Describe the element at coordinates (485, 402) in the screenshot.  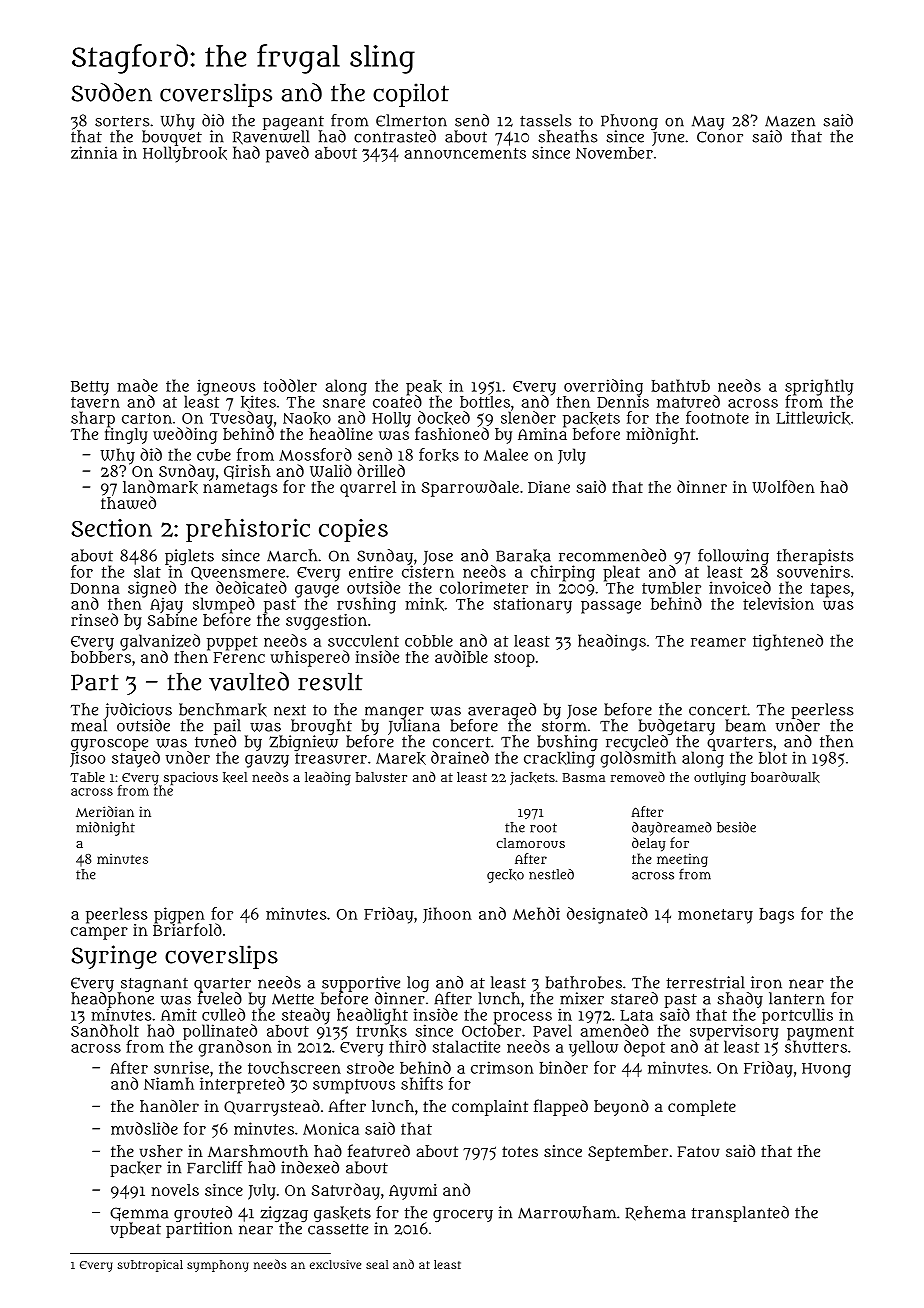
I see `bottles` at that location.
